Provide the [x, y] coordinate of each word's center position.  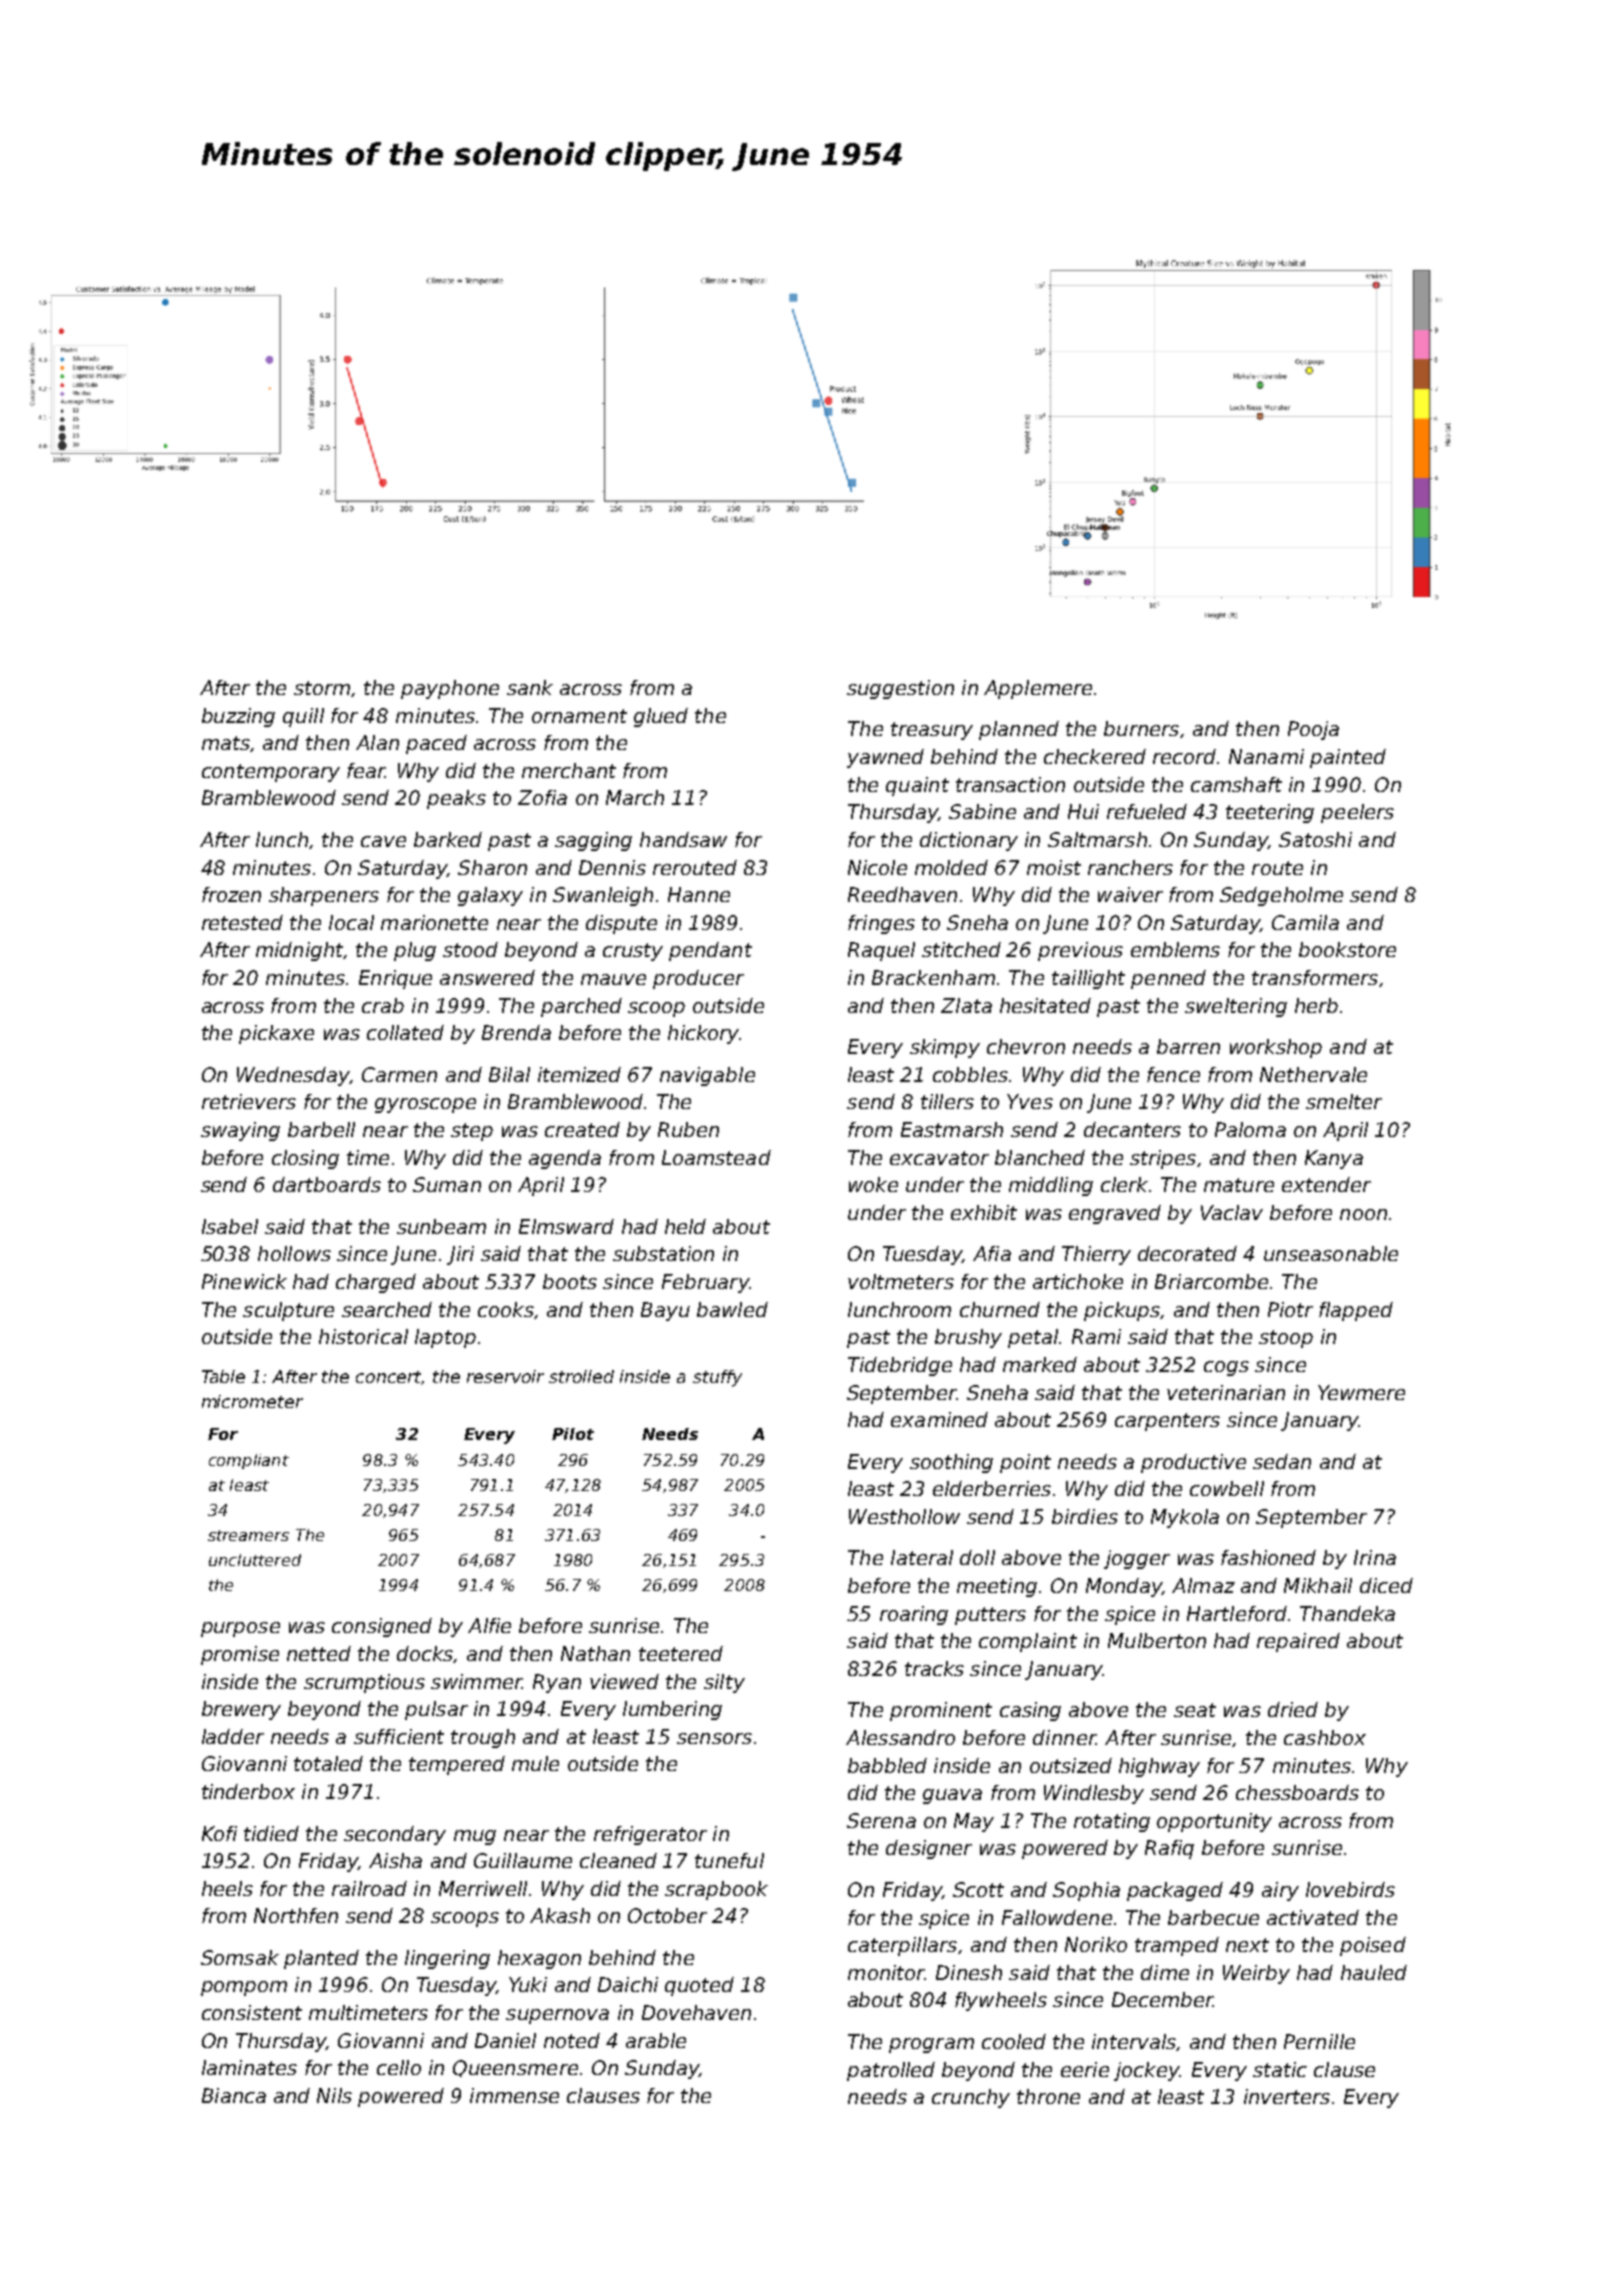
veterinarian [1226, 1392]
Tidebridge [900, 1366]
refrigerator [650, 1835]
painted [1348, 758]
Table [223, 1376]
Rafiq [1169, 1849]
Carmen [399, 1074]
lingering [447, 1959]
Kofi [219, 1833]
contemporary [271, 773]
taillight [1088, 979]
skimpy [945, 1048]
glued [661, 717]
